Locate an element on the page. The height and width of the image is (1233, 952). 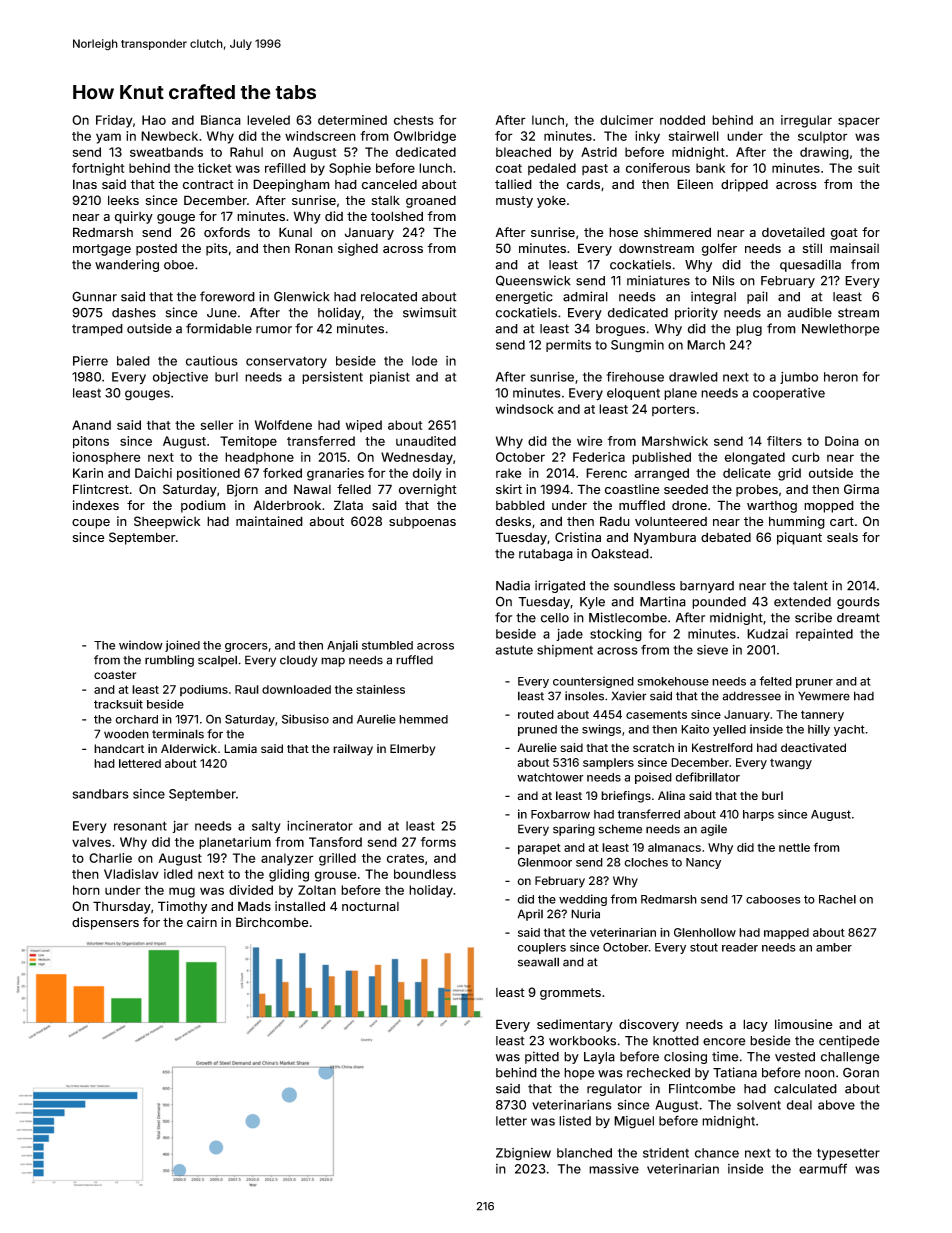
Ferenc is located at coordinates (606, 473).
